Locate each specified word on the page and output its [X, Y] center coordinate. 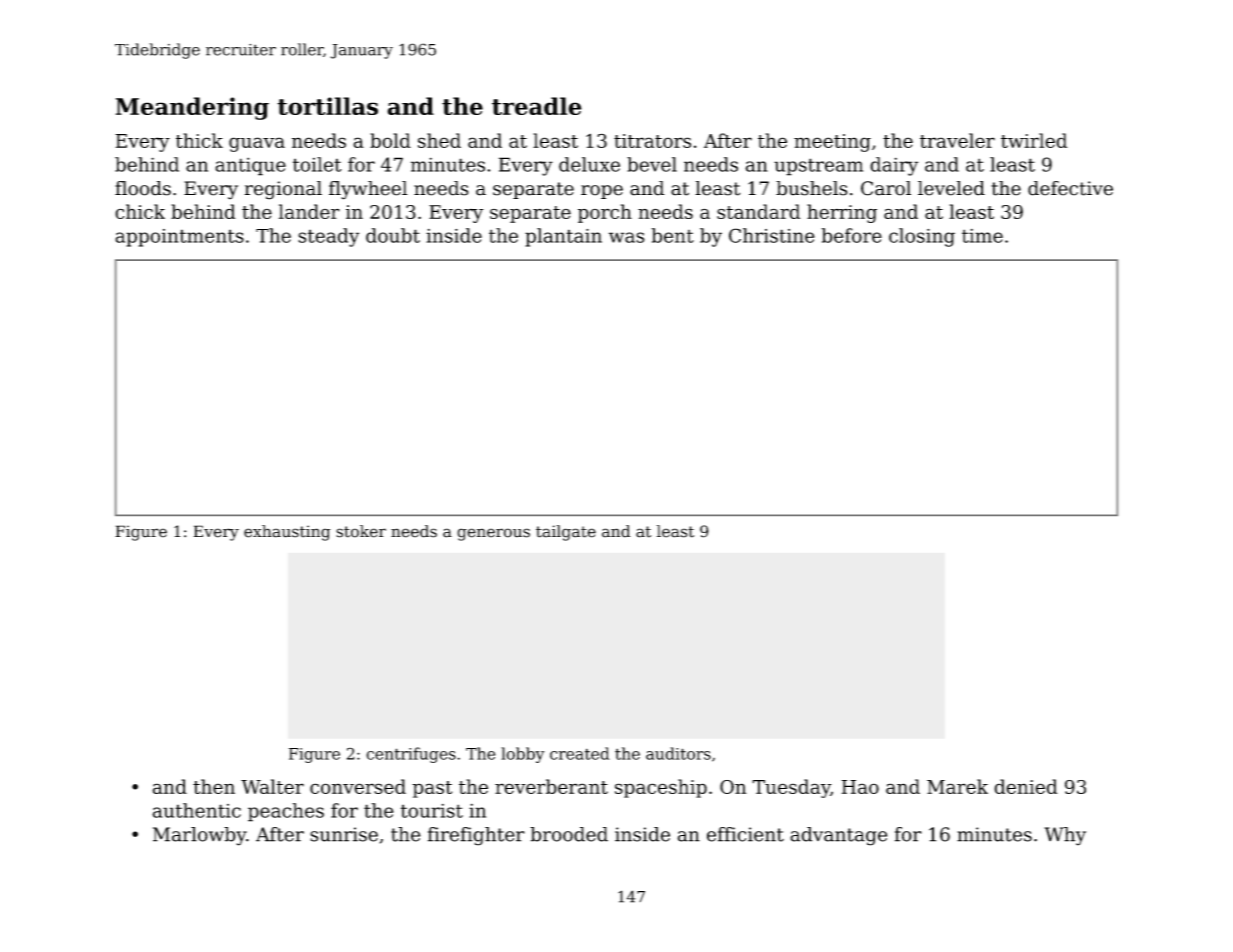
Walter [272, 786]
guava [257, 144]
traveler [957, 140]
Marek [957, 786]
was [627, 237]
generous [493, 534]
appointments [179, 238]
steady [328, 237]
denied [1025, 786]
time [982, 236]
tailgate [566, 533]
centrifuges [411, 755]
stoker [361, 531]
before [852, 235]
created [580, 753]
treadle [537, 106]
